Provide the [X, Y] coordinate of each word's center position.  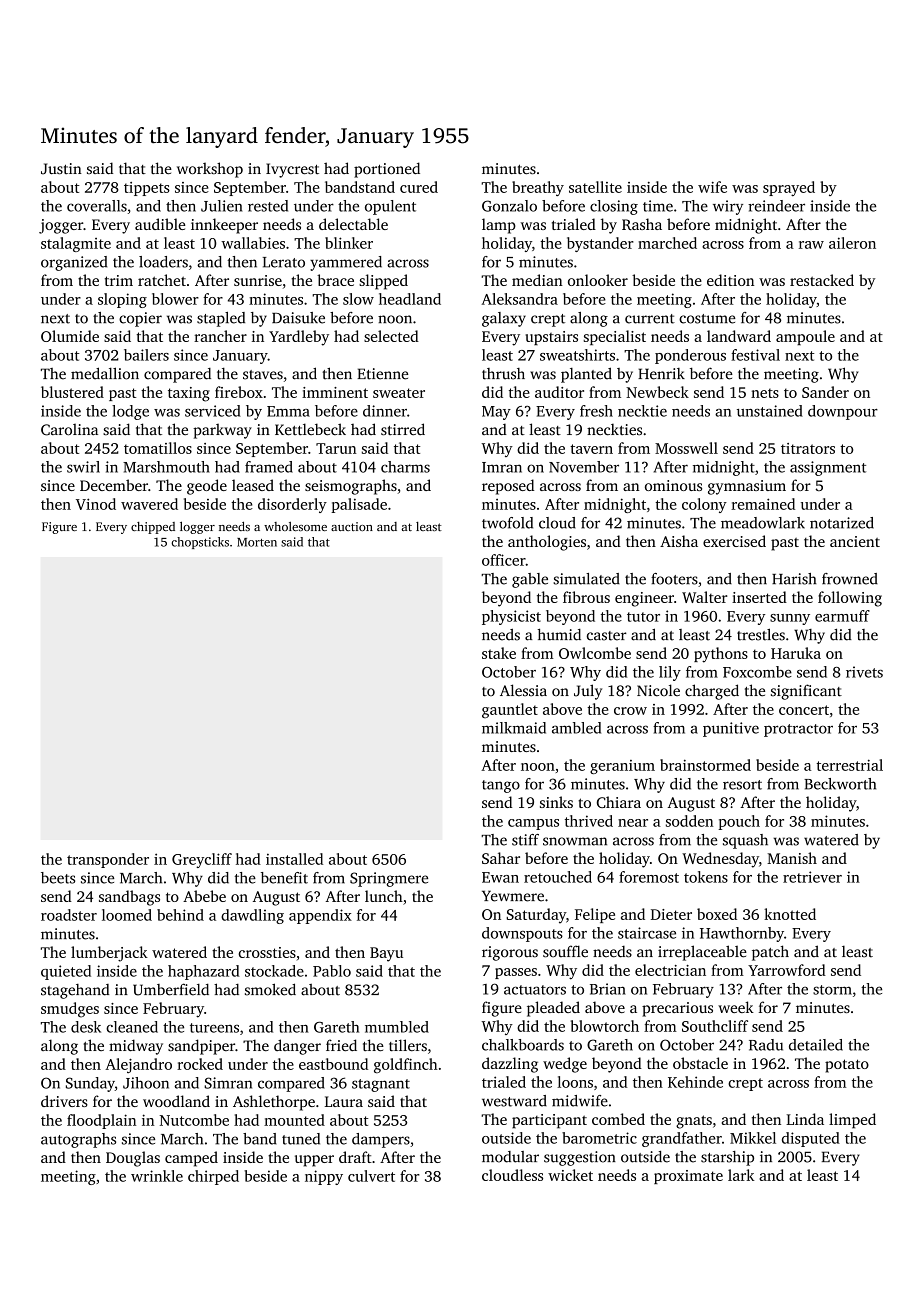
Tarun [336, 448]
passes [516, 973]
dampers [381, 1140]
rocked [200, 1064]
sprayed [789, 188]
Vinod [96, 504]
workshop [210, 170]
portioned [387, 170]
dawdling [252, 916]
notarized [842, 523]
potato [847, 1066]
